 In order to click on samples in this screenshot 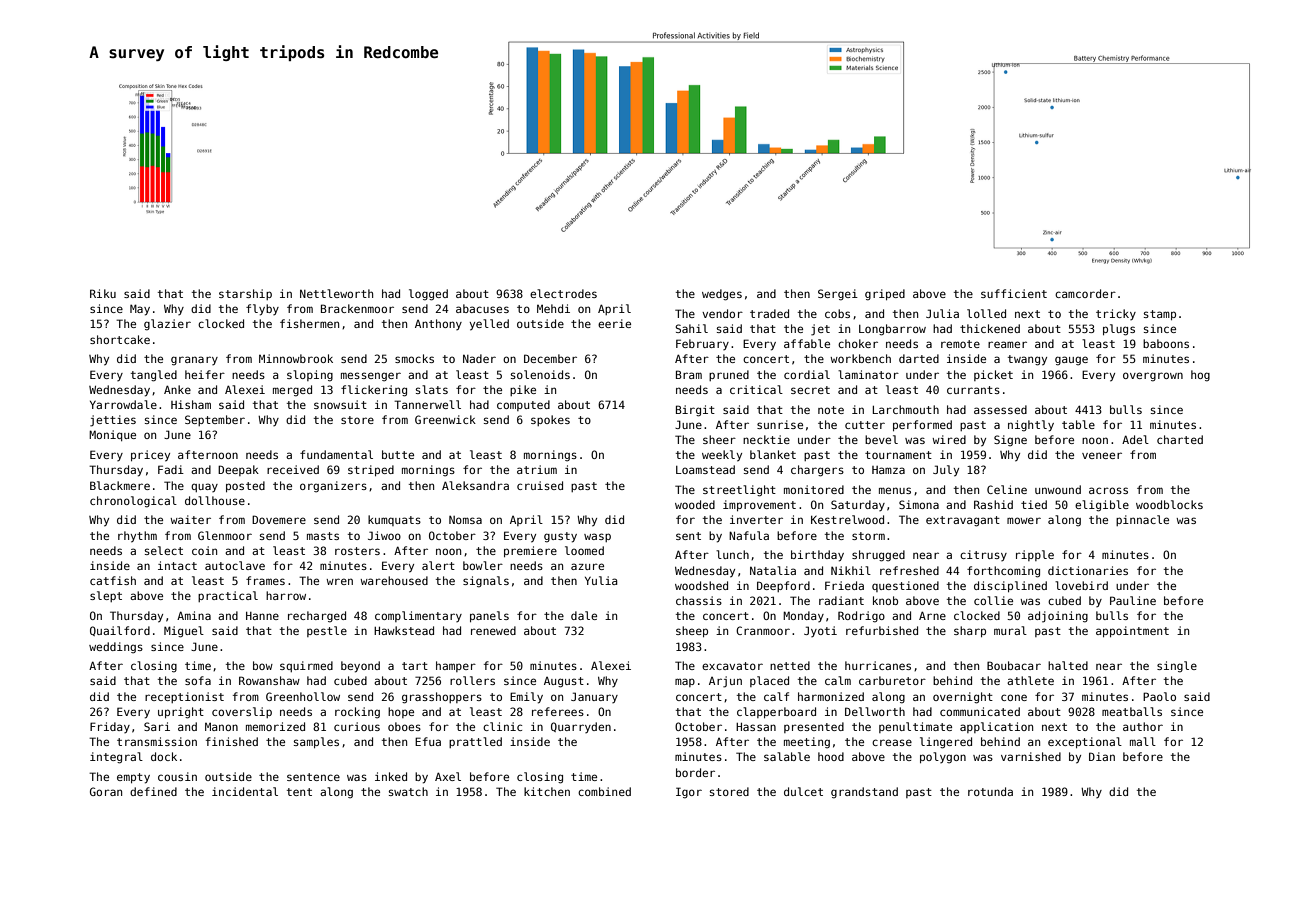, I will do `click(316, 742)`.
